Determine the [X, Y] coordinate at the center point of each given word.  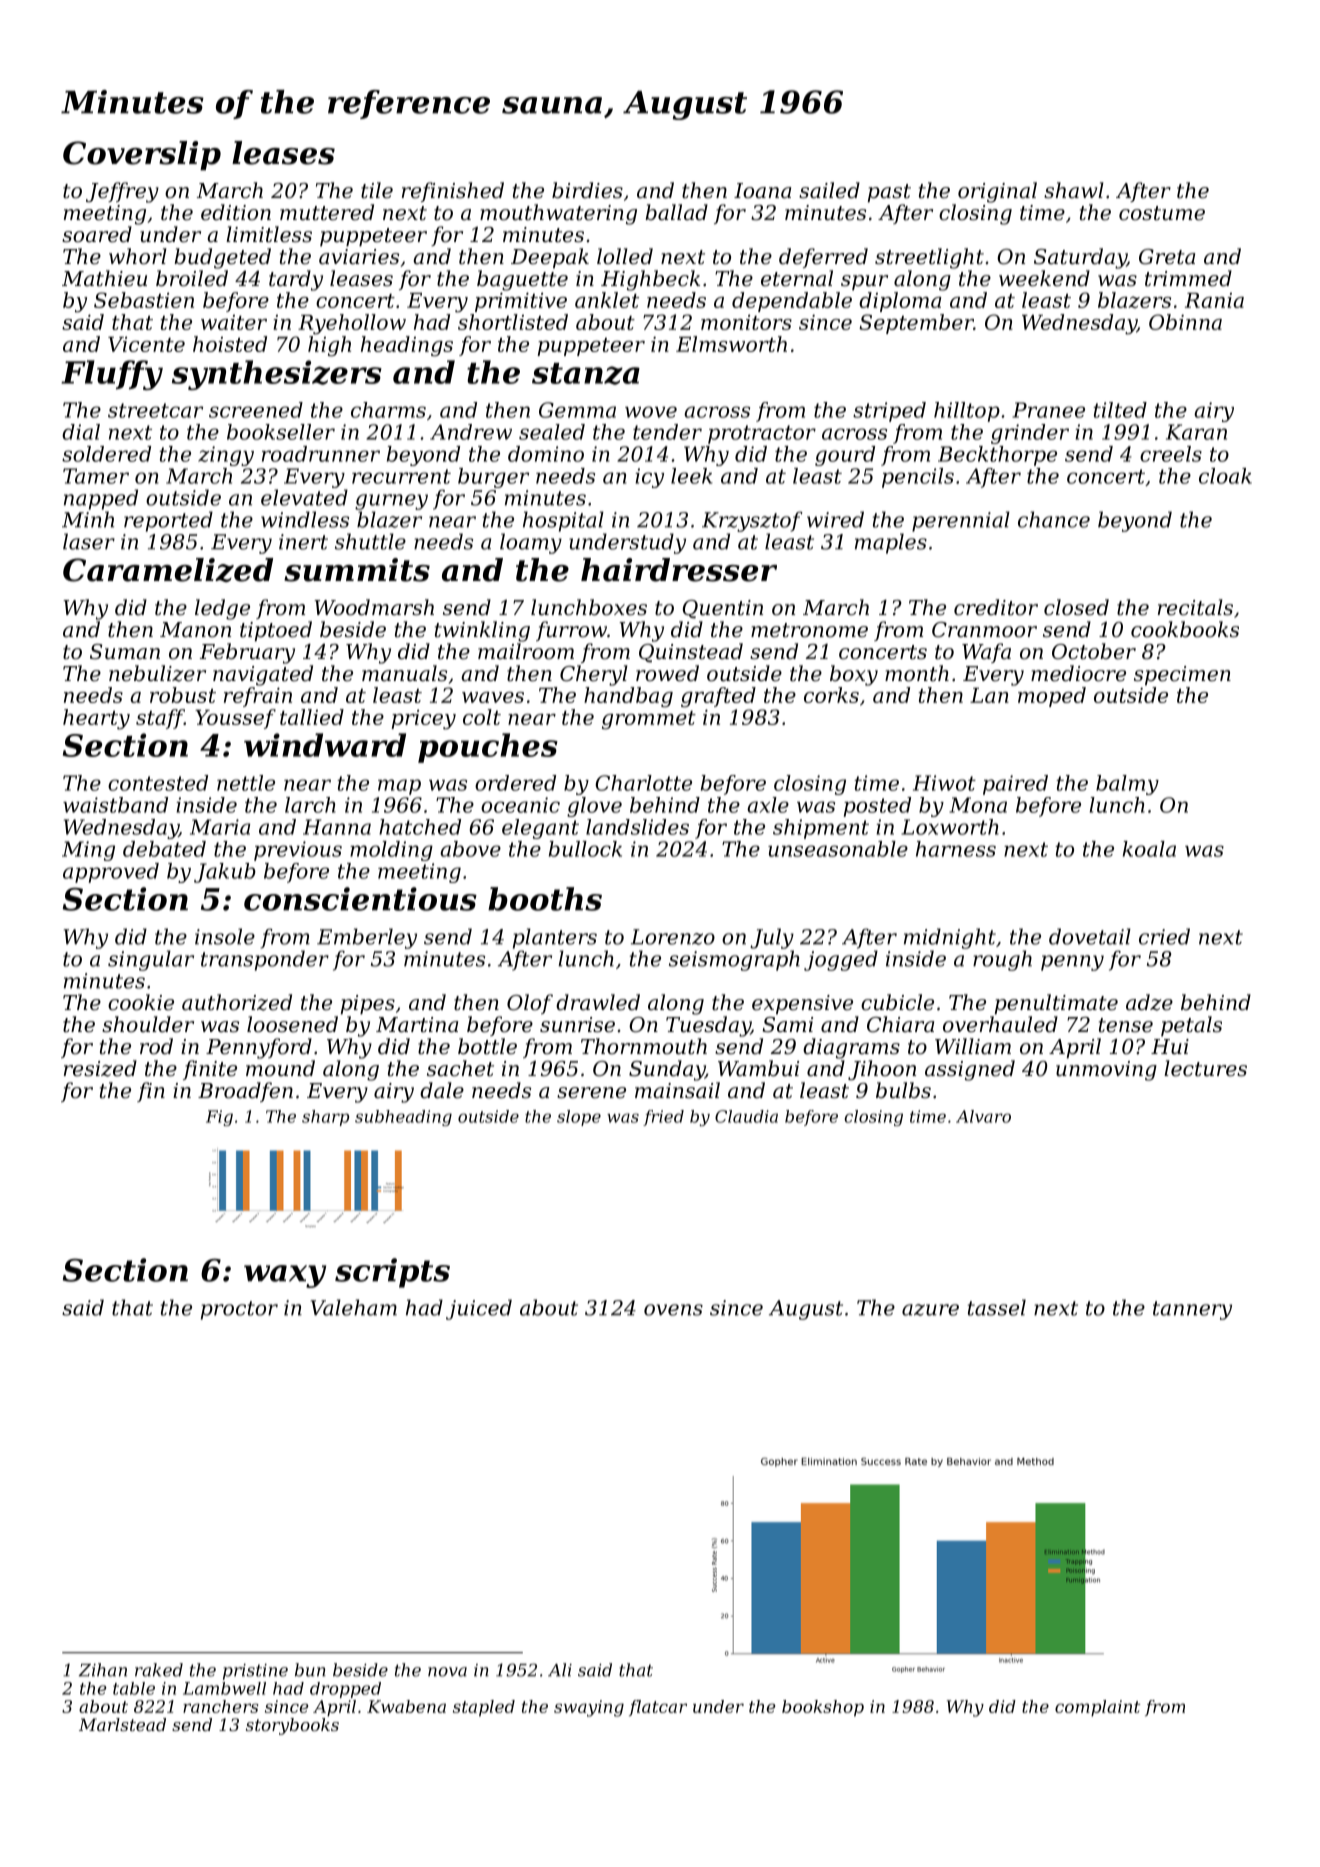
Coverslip [142, 156]
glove [594, 807]
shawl [1074, 190]
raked [159, 1670]
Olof [530, 1004]
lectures [1205, 1068]
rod [156, 1046]
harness [956, 849]
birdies [587, 190]
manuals [404, 673]
